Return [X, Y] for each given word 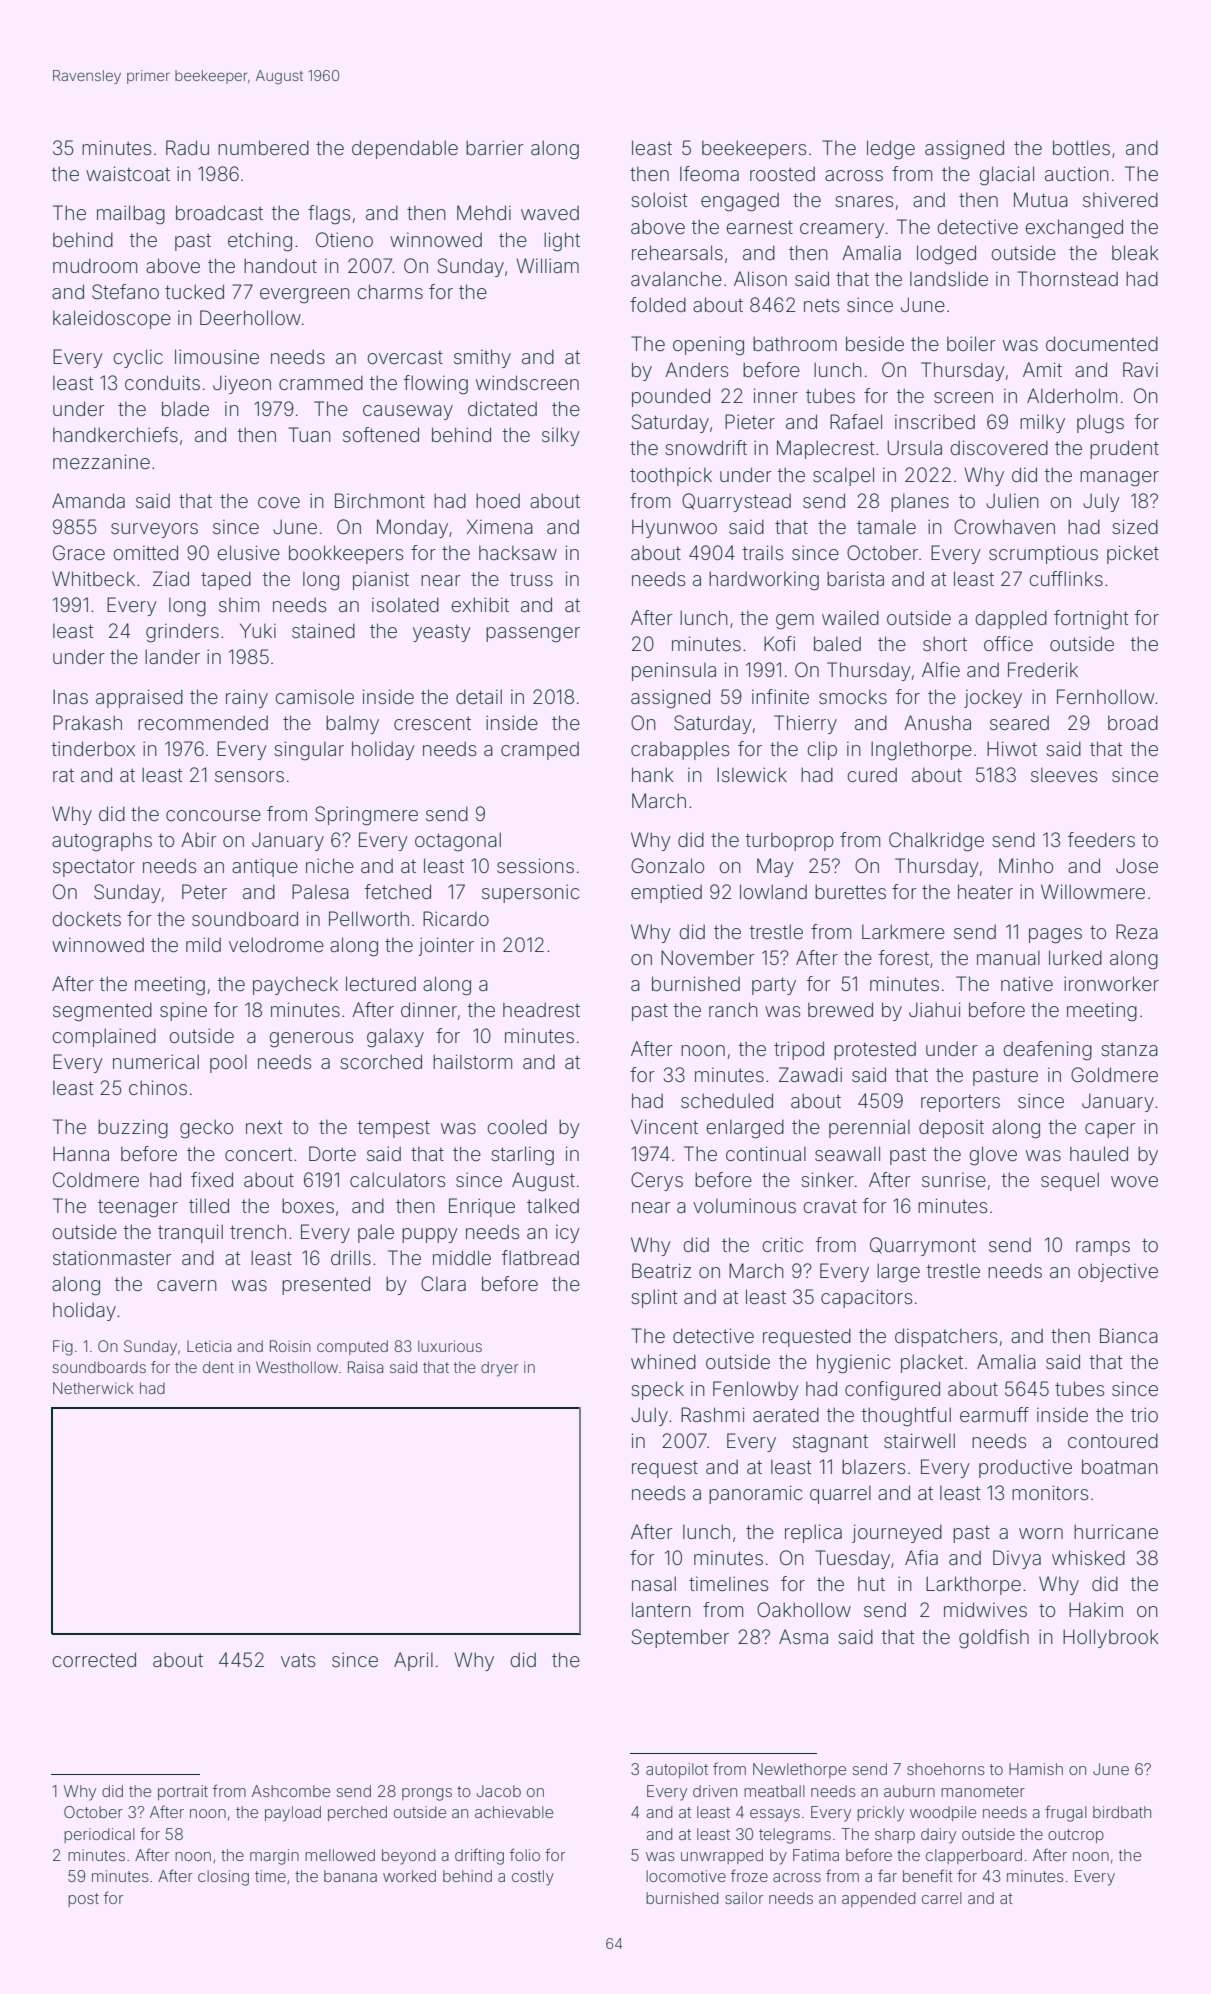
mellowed [340, 1855]
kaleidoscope [112, 319]
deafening [1047, 1051]
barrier [495, 147]
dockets [86, 918]
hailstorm [472, 1061]
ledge [891, 150]
